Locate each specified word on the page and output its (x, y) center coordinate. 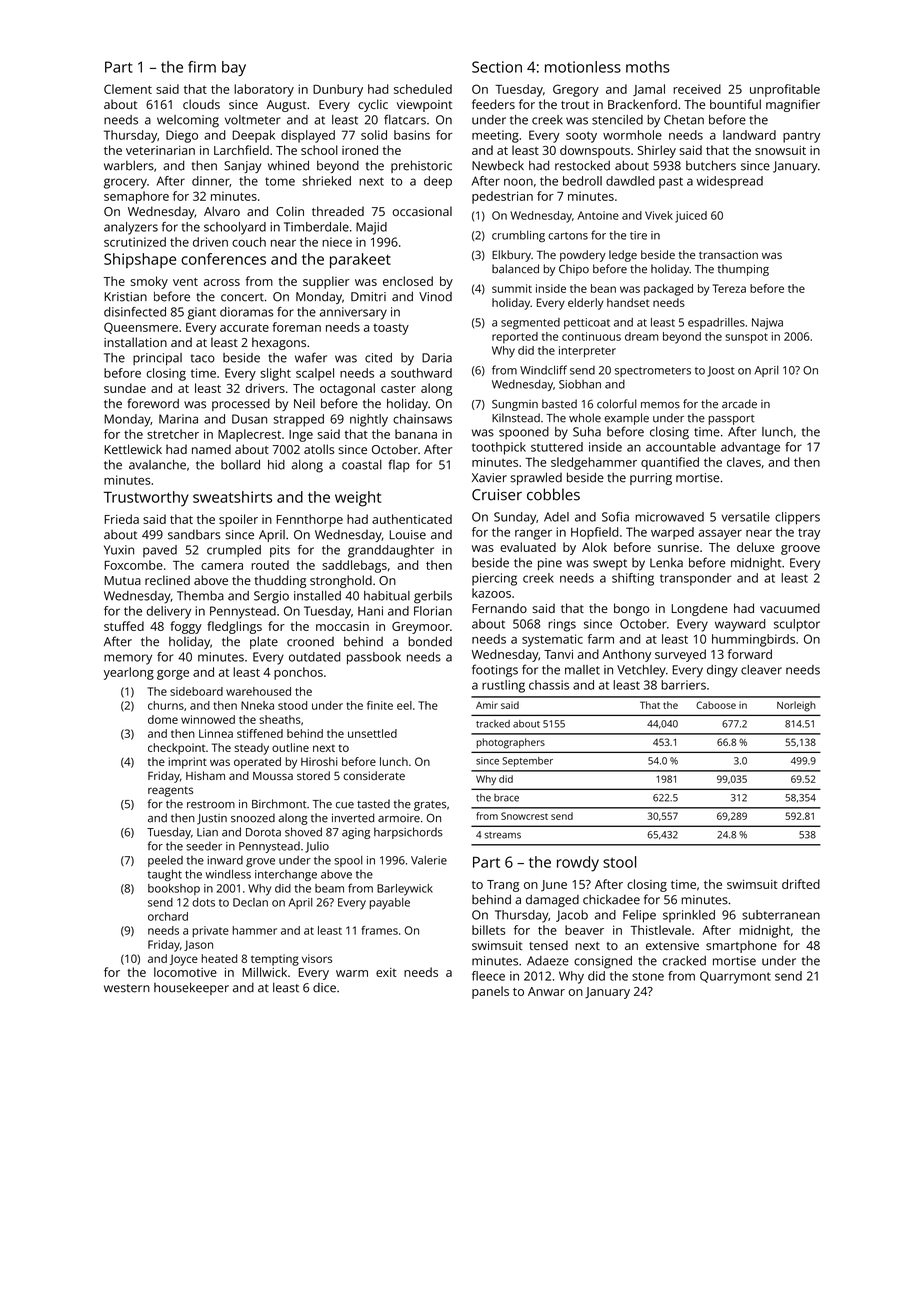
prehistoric (421, 166)
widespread (730, 182)
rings (562, 625)
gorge (173, 675)
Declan (250, 902)
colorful (617, 404)
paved (160, 551)
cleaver (761, 670)
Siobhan (580, 384)
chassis (549, 685)
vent (185, 282)
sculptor (797, 625)
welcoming (188, 121)
